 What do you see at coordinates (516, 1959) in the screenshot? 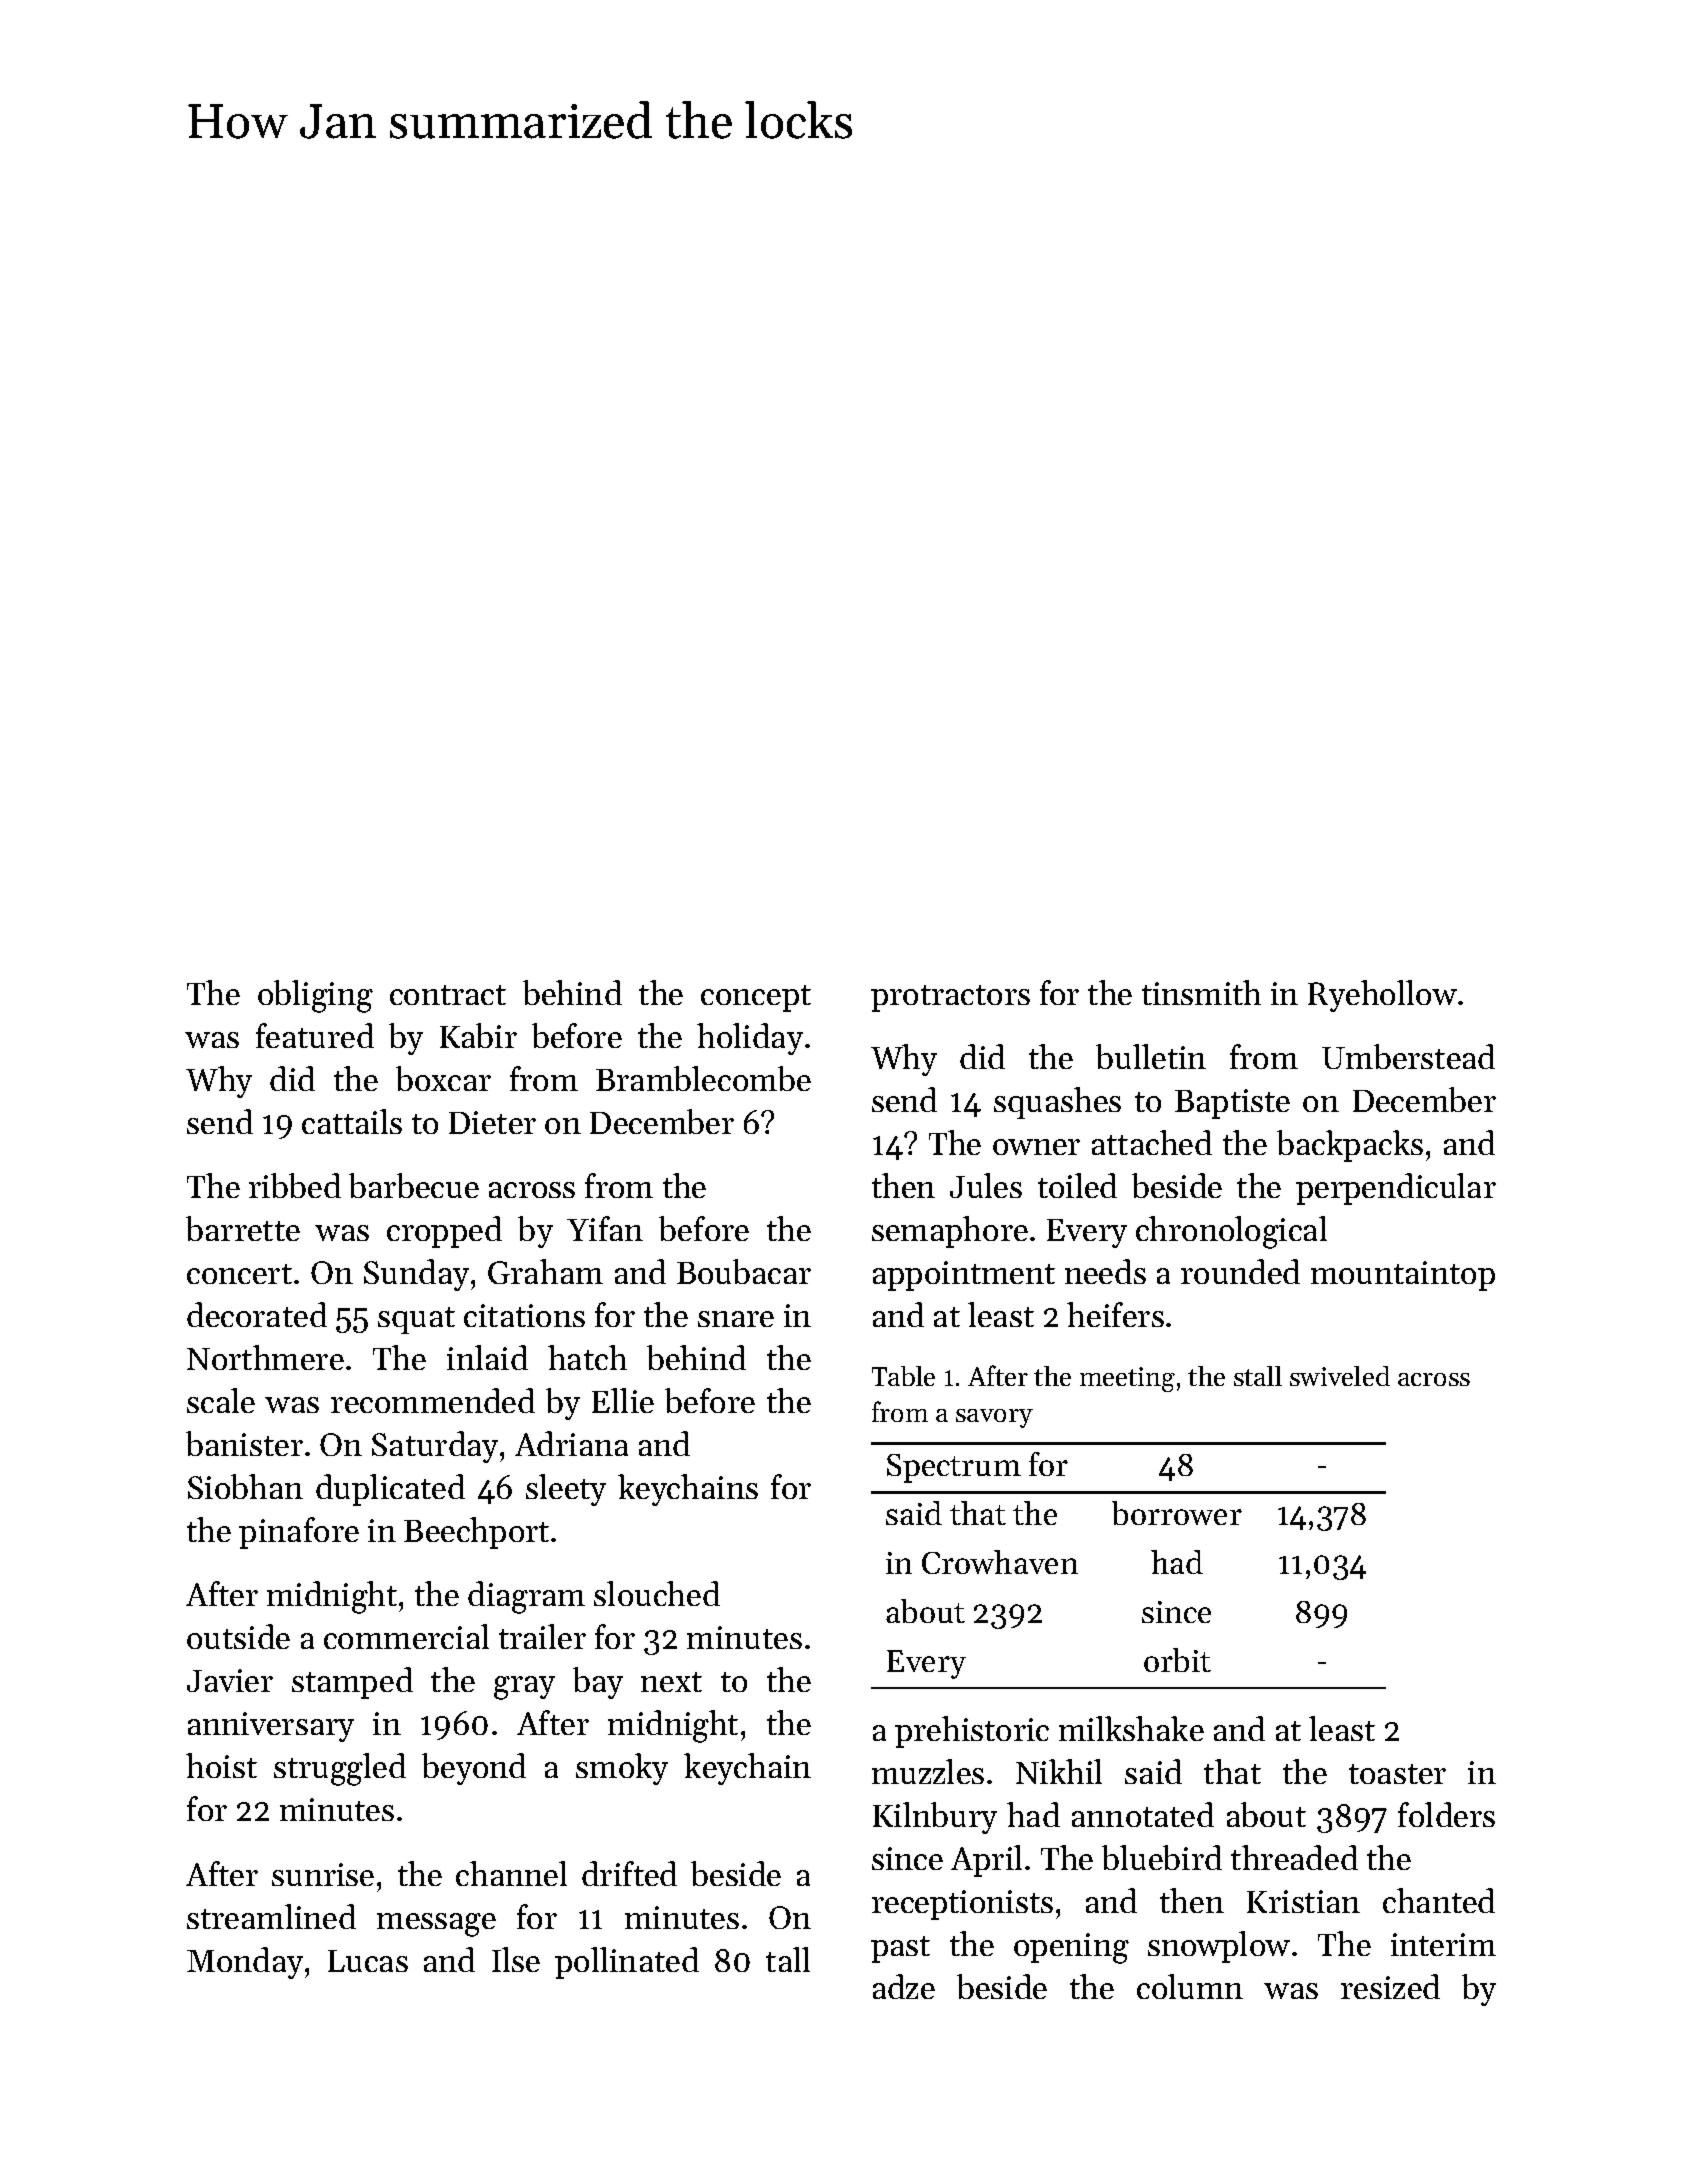
I see `Ilse` at bounding box center [516, 1959].
